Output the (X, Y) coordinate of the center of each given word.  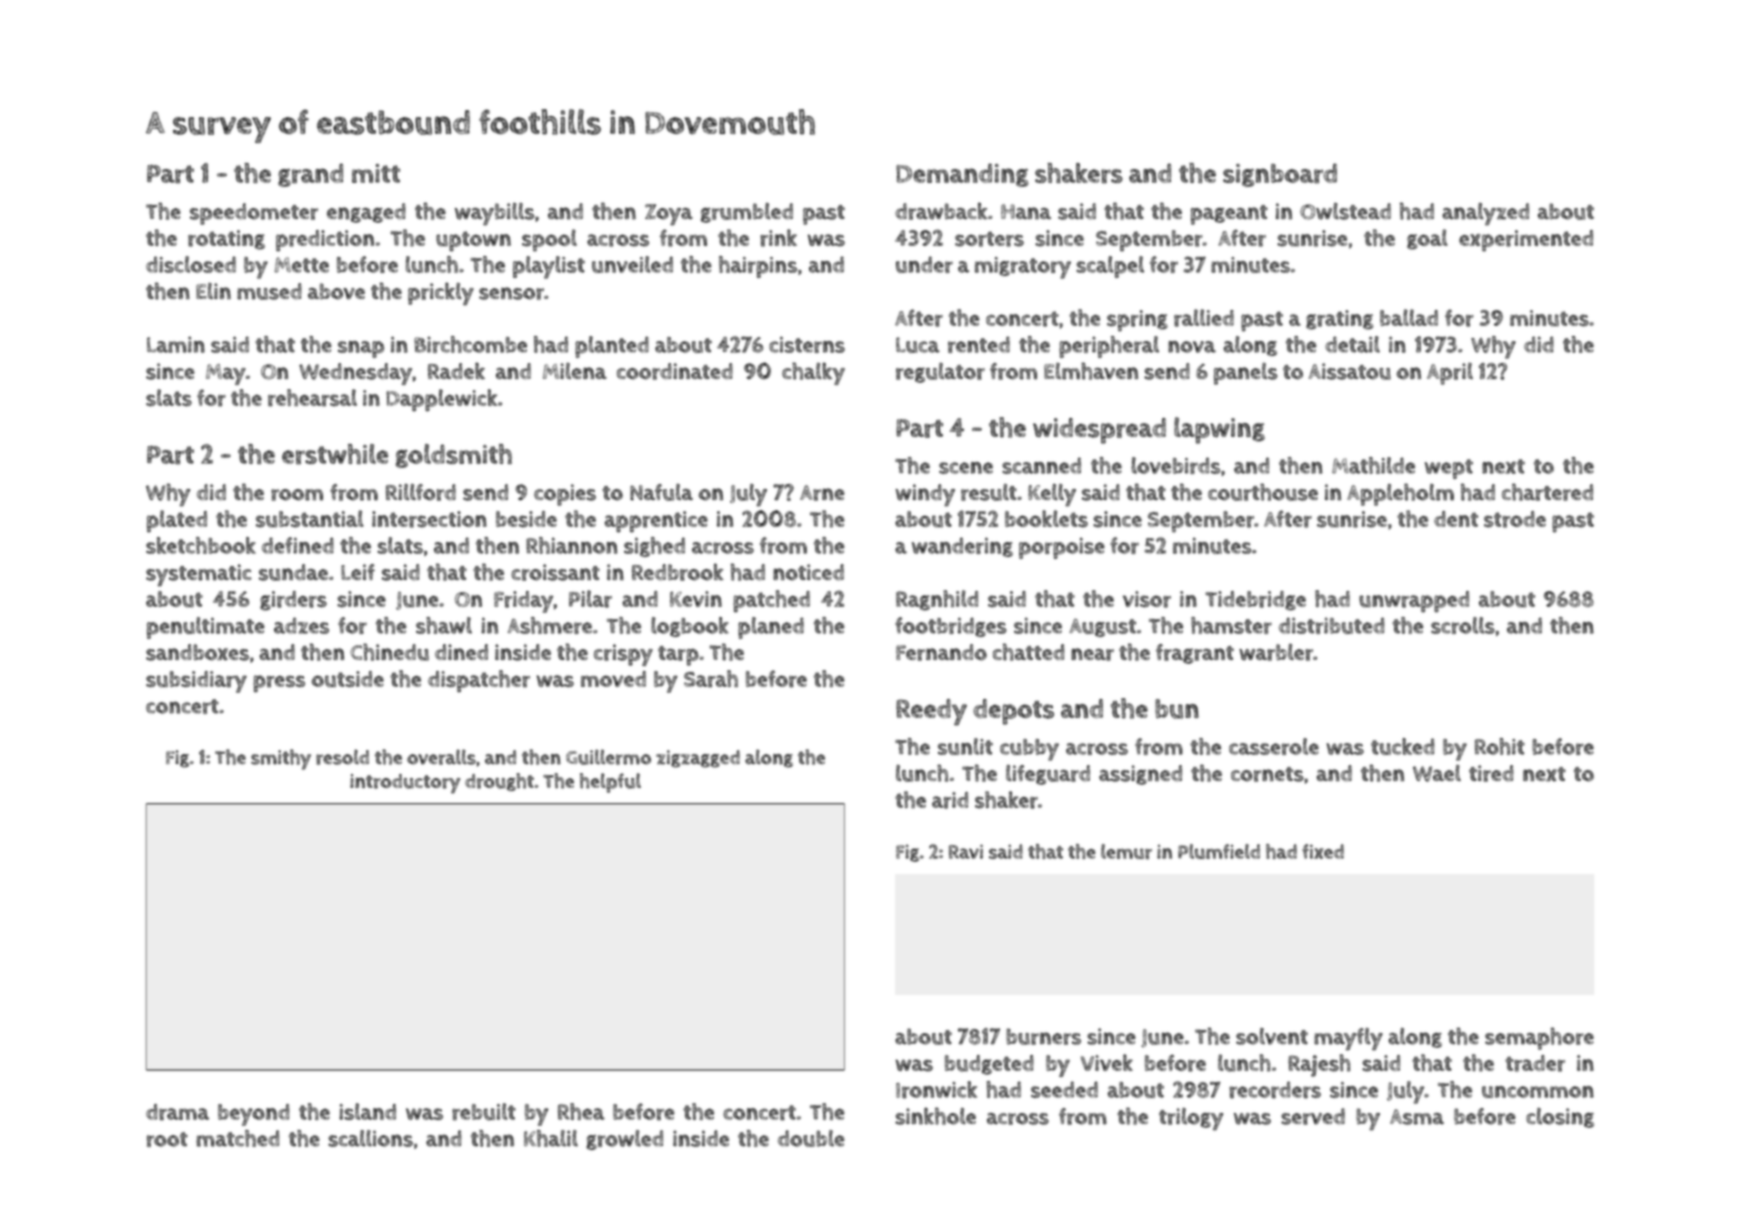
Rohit (1500, 746)
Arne (822, 493)
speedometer (254, 214)
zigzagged (698, 759)
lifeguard (1048, 775)
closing (1560, 1118)
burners (1043, 1036)
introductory (405, 784)
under (924, 264)
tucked (1403, 746)
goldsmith (454, 456)
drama (177, 1112)
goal (1427, 239)
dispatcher (479, 681)
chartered (1547, 492)
